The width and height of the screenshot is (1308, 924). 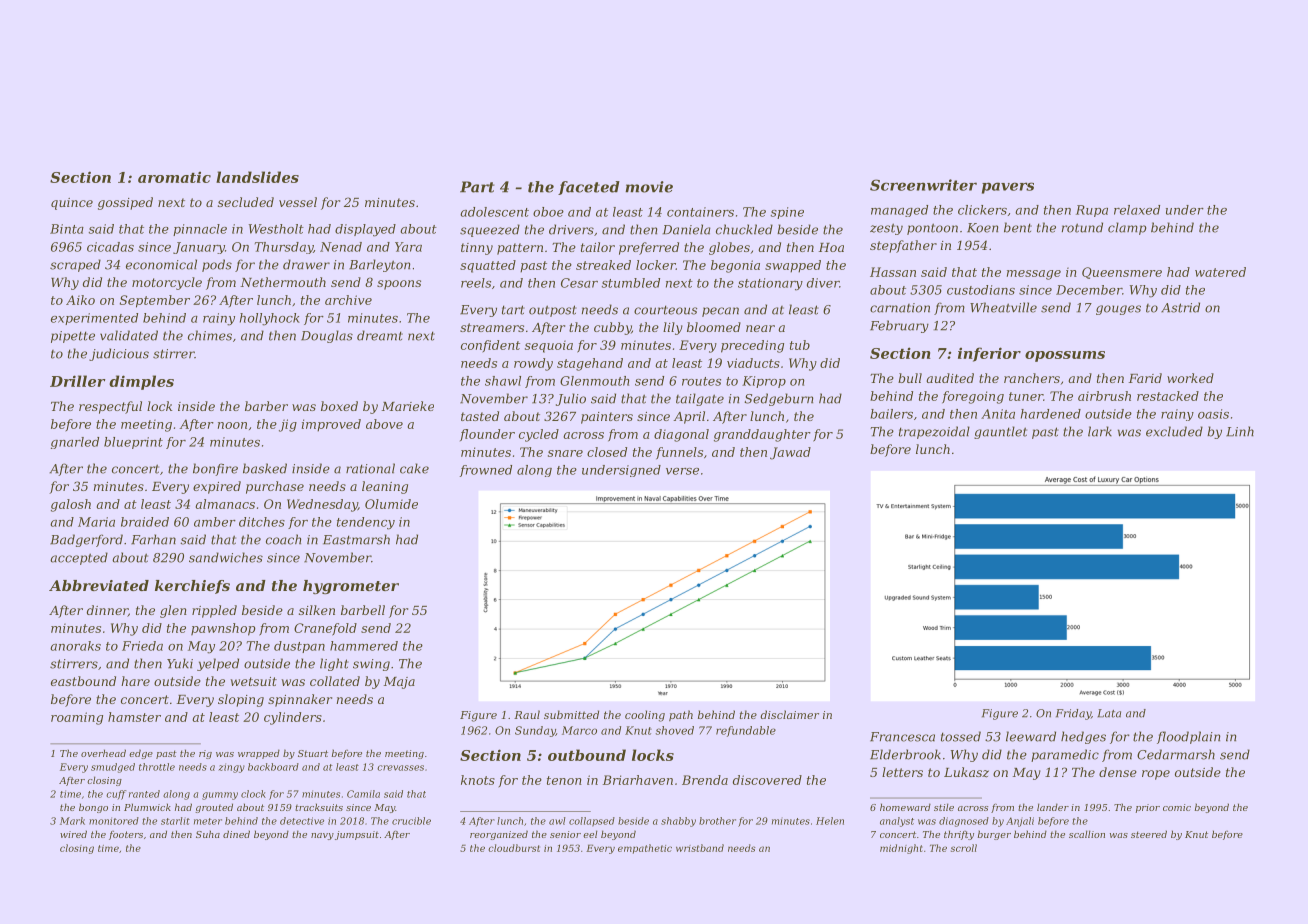 What do you see at coordinates (1008, 188) in the screenshot?
I see `pavers` at bounding box center [1008, 188].
